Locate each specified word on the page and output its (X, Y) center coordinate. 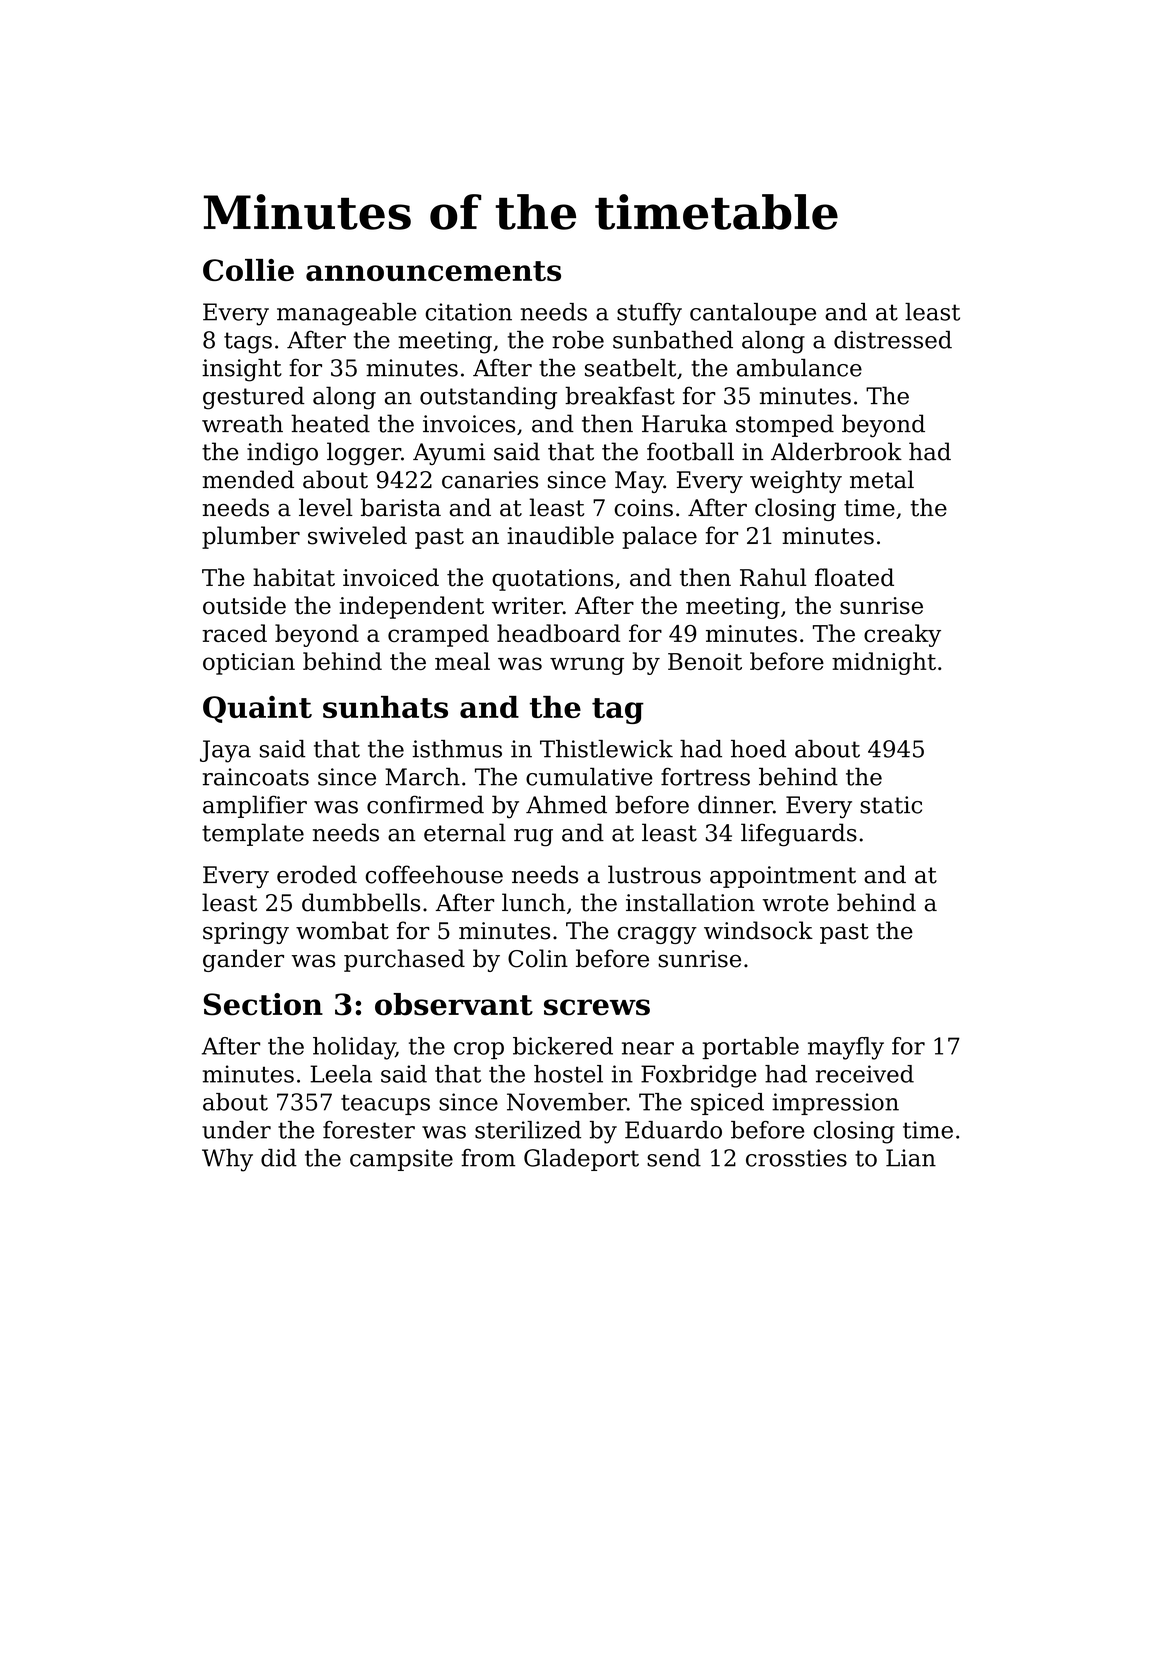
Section (263, 1004)
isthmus (457, 749)
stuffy (649, 314)
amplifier (255, 806)
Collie (248, 270)
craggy (657, 935)
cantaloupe (753, 314)
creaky (902, 635)
